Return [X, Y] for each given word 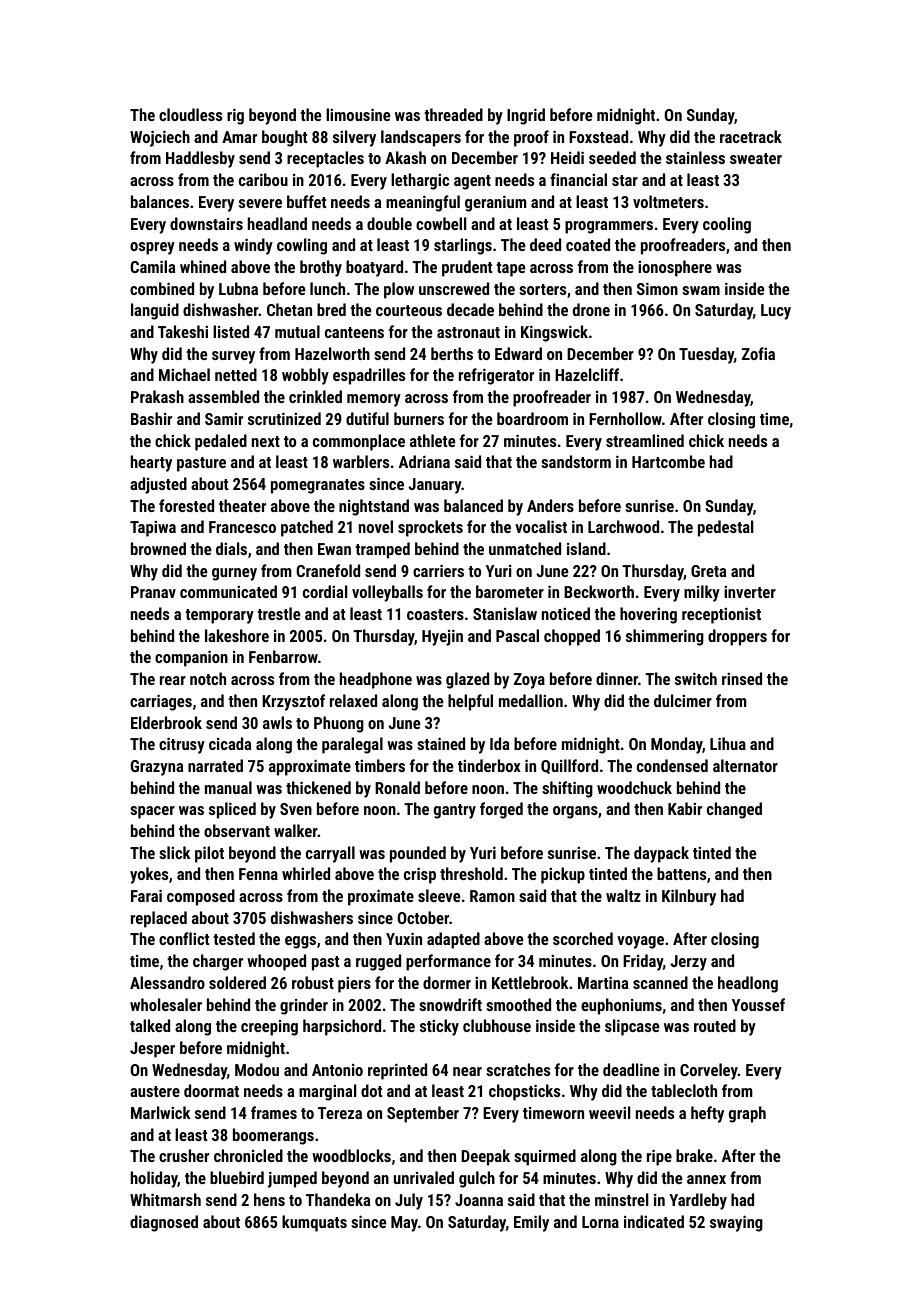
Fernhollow [625, 418]
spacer [152, 812]
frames [274, 1112]
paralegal [352, 745]
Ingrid [526, 116]
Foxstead [598, 136]
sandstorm [576, 461]
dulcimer [683, 700]
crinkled [315, 396]
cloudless [190, 114]
